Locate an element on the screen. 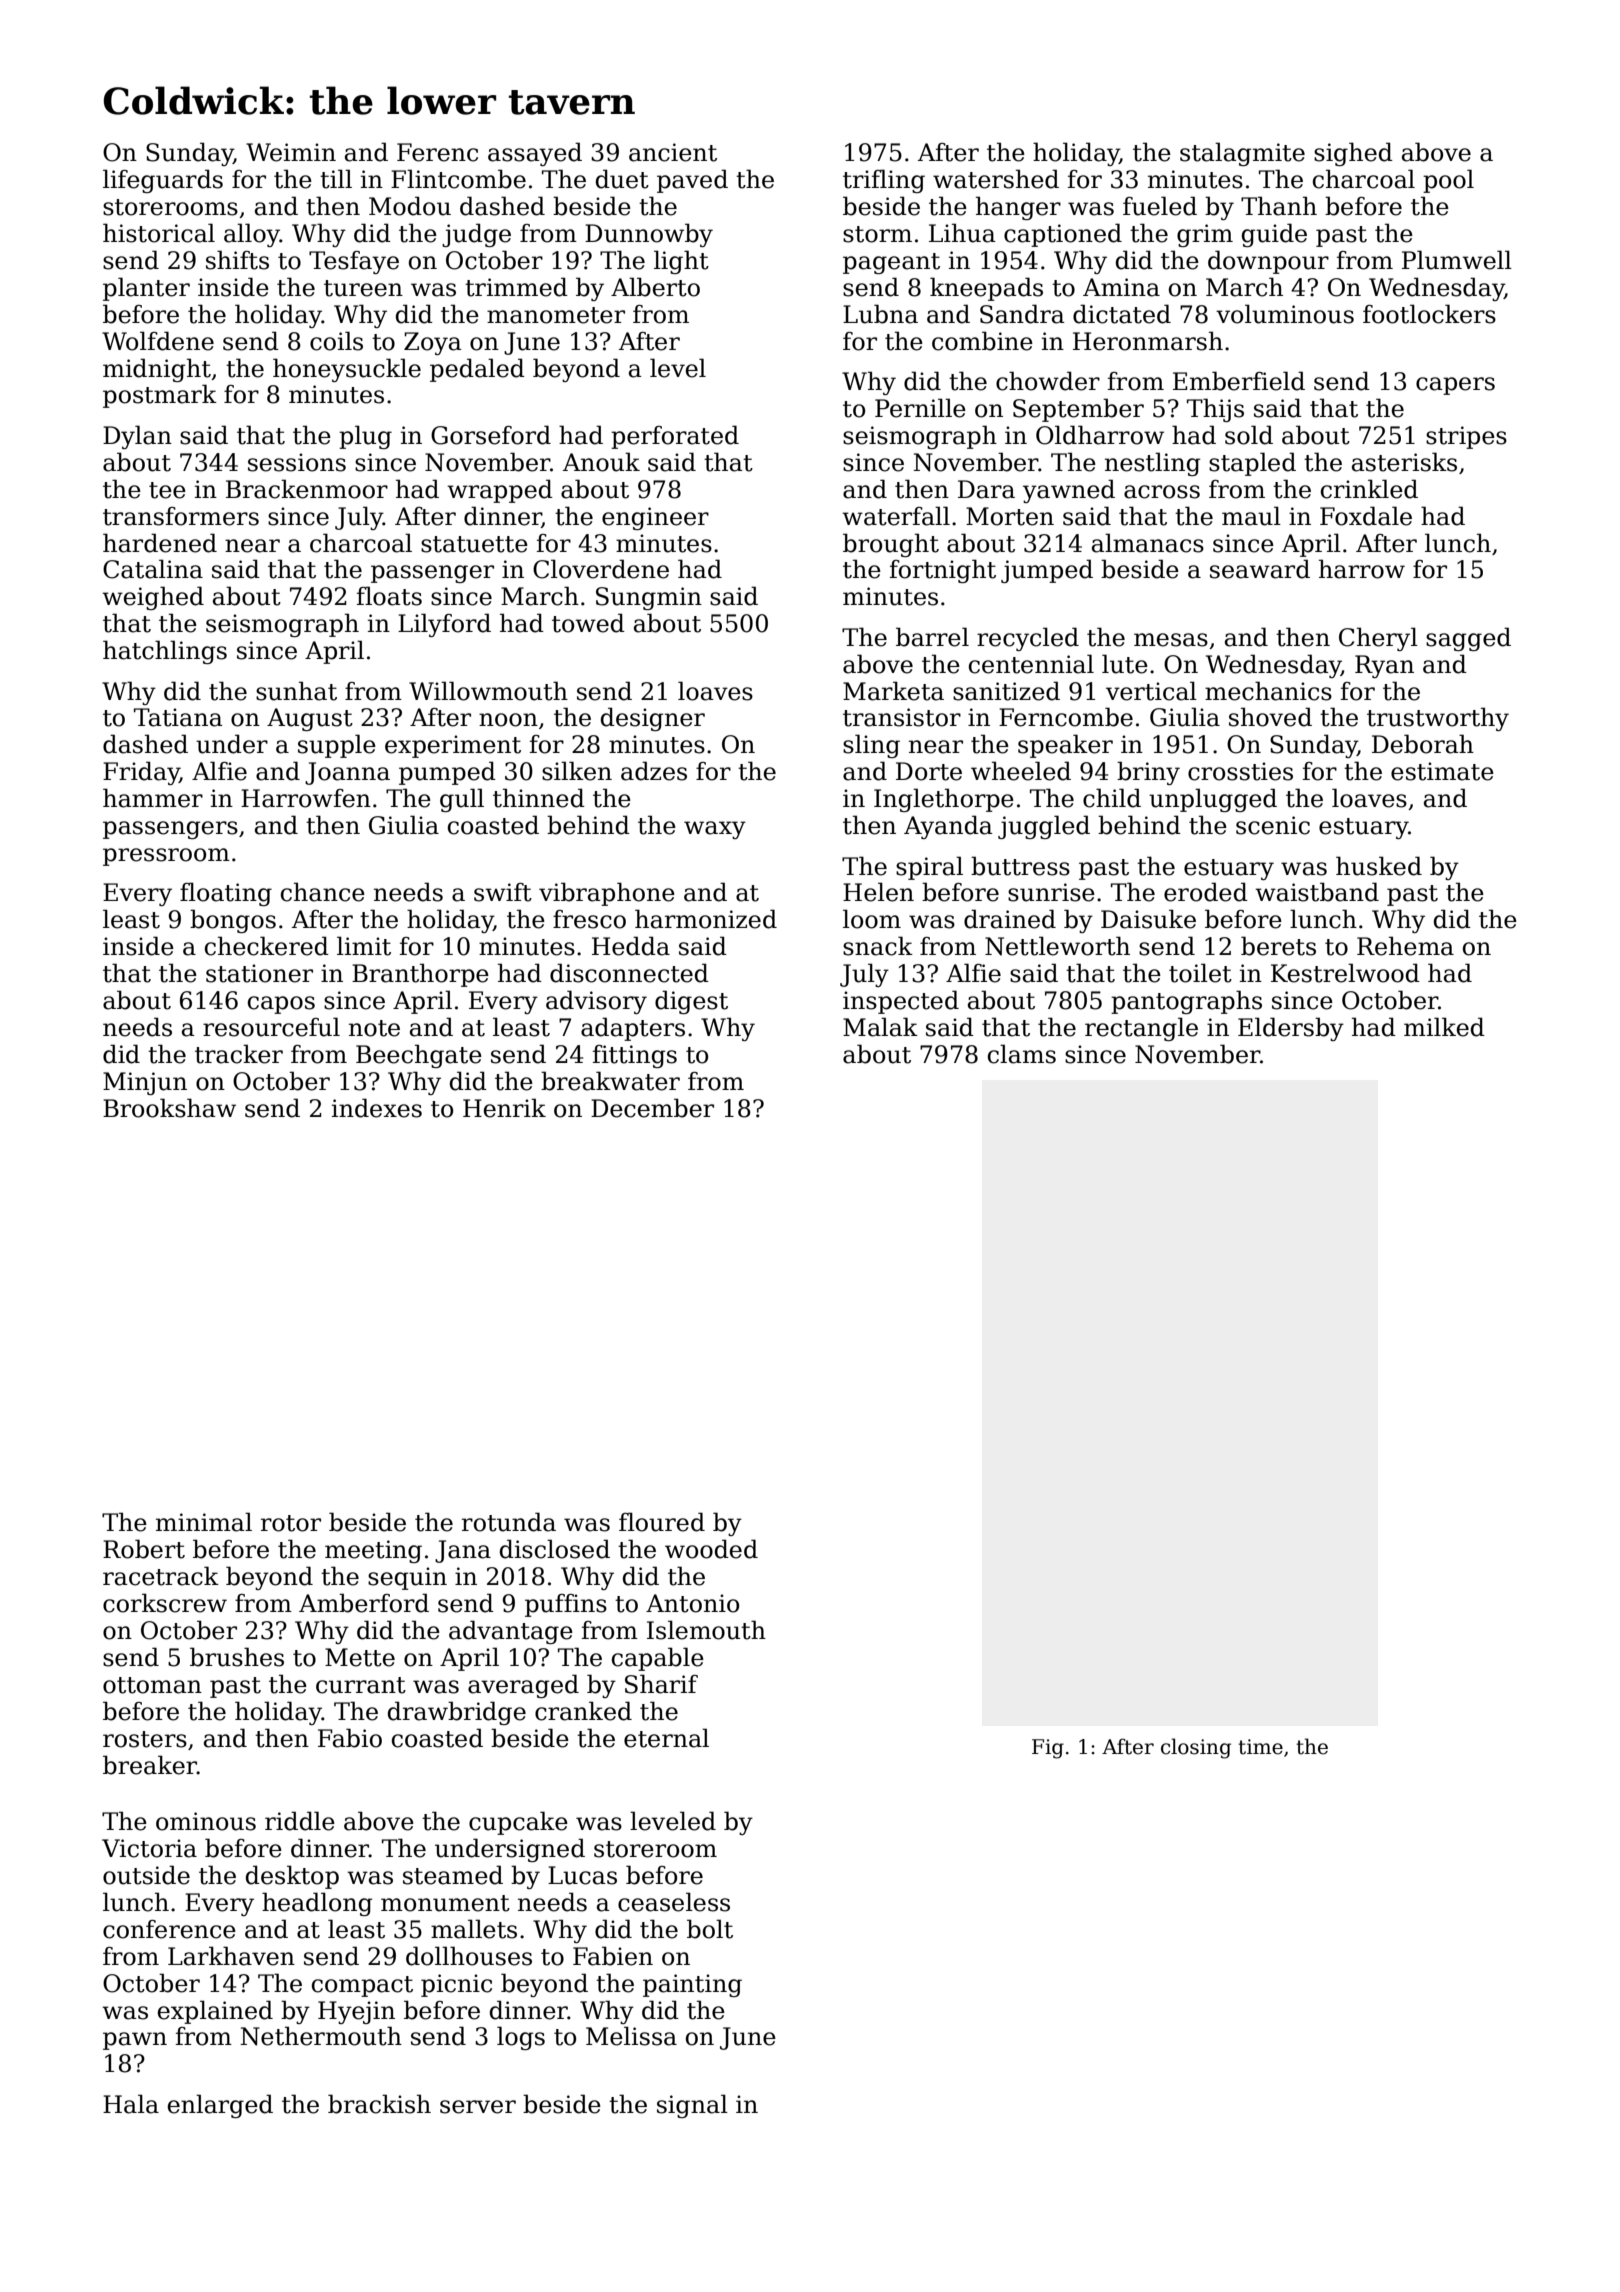 The width and height of the screenshot is (1620, 2292). indexes is located at coordinates (377, 1108).
